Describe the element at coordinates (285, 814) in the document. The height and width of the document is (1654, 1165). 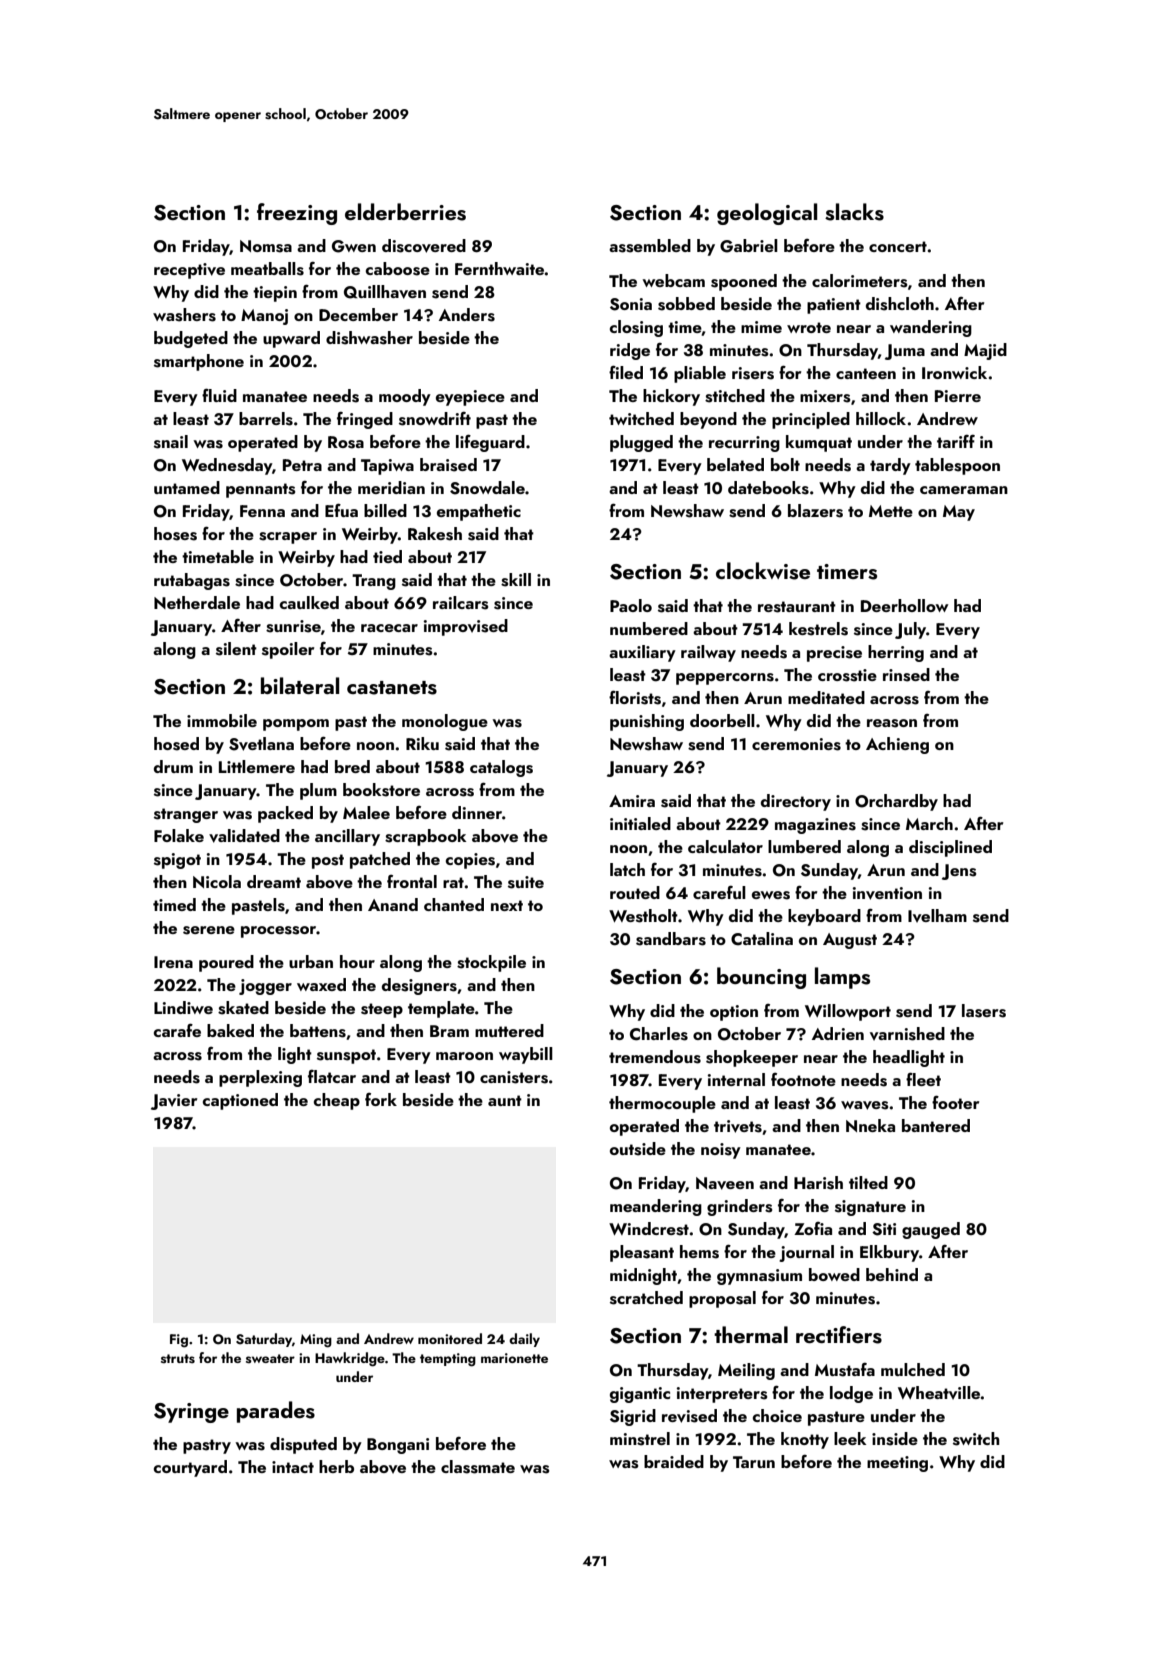
I see `packed` at that location.
